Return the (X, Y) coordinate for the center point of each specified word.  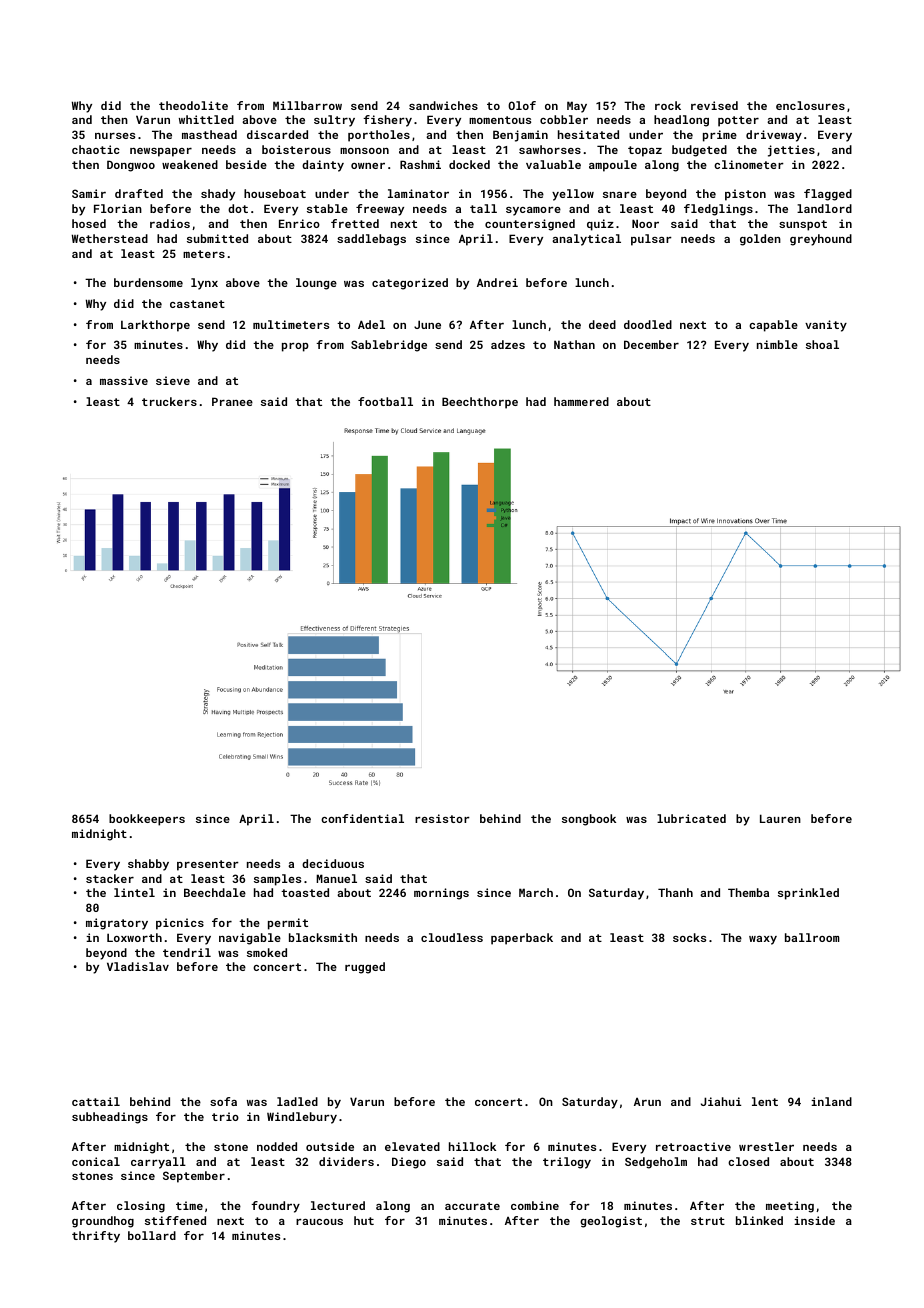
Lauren (780, 818)
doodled (648, 324)
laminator (418, 193)
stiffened (175, 1220)
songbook (589, 820)
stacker (110, 878)
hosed (89, 223)
